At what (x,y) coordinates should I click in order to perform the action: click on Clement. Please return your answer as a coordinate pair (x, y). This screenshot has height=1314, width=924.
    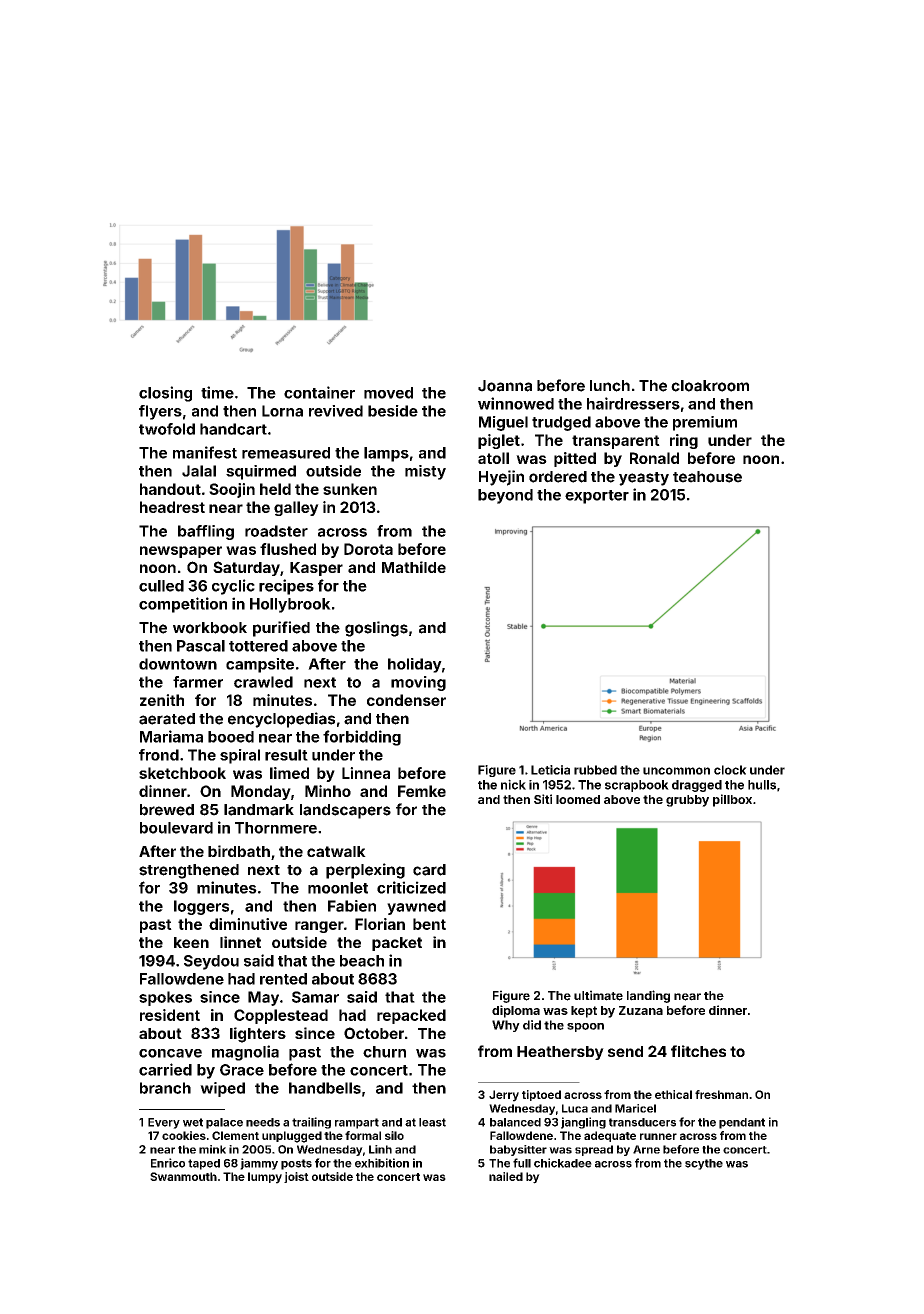
    Looking at the image, I should click on (235, 1135).
